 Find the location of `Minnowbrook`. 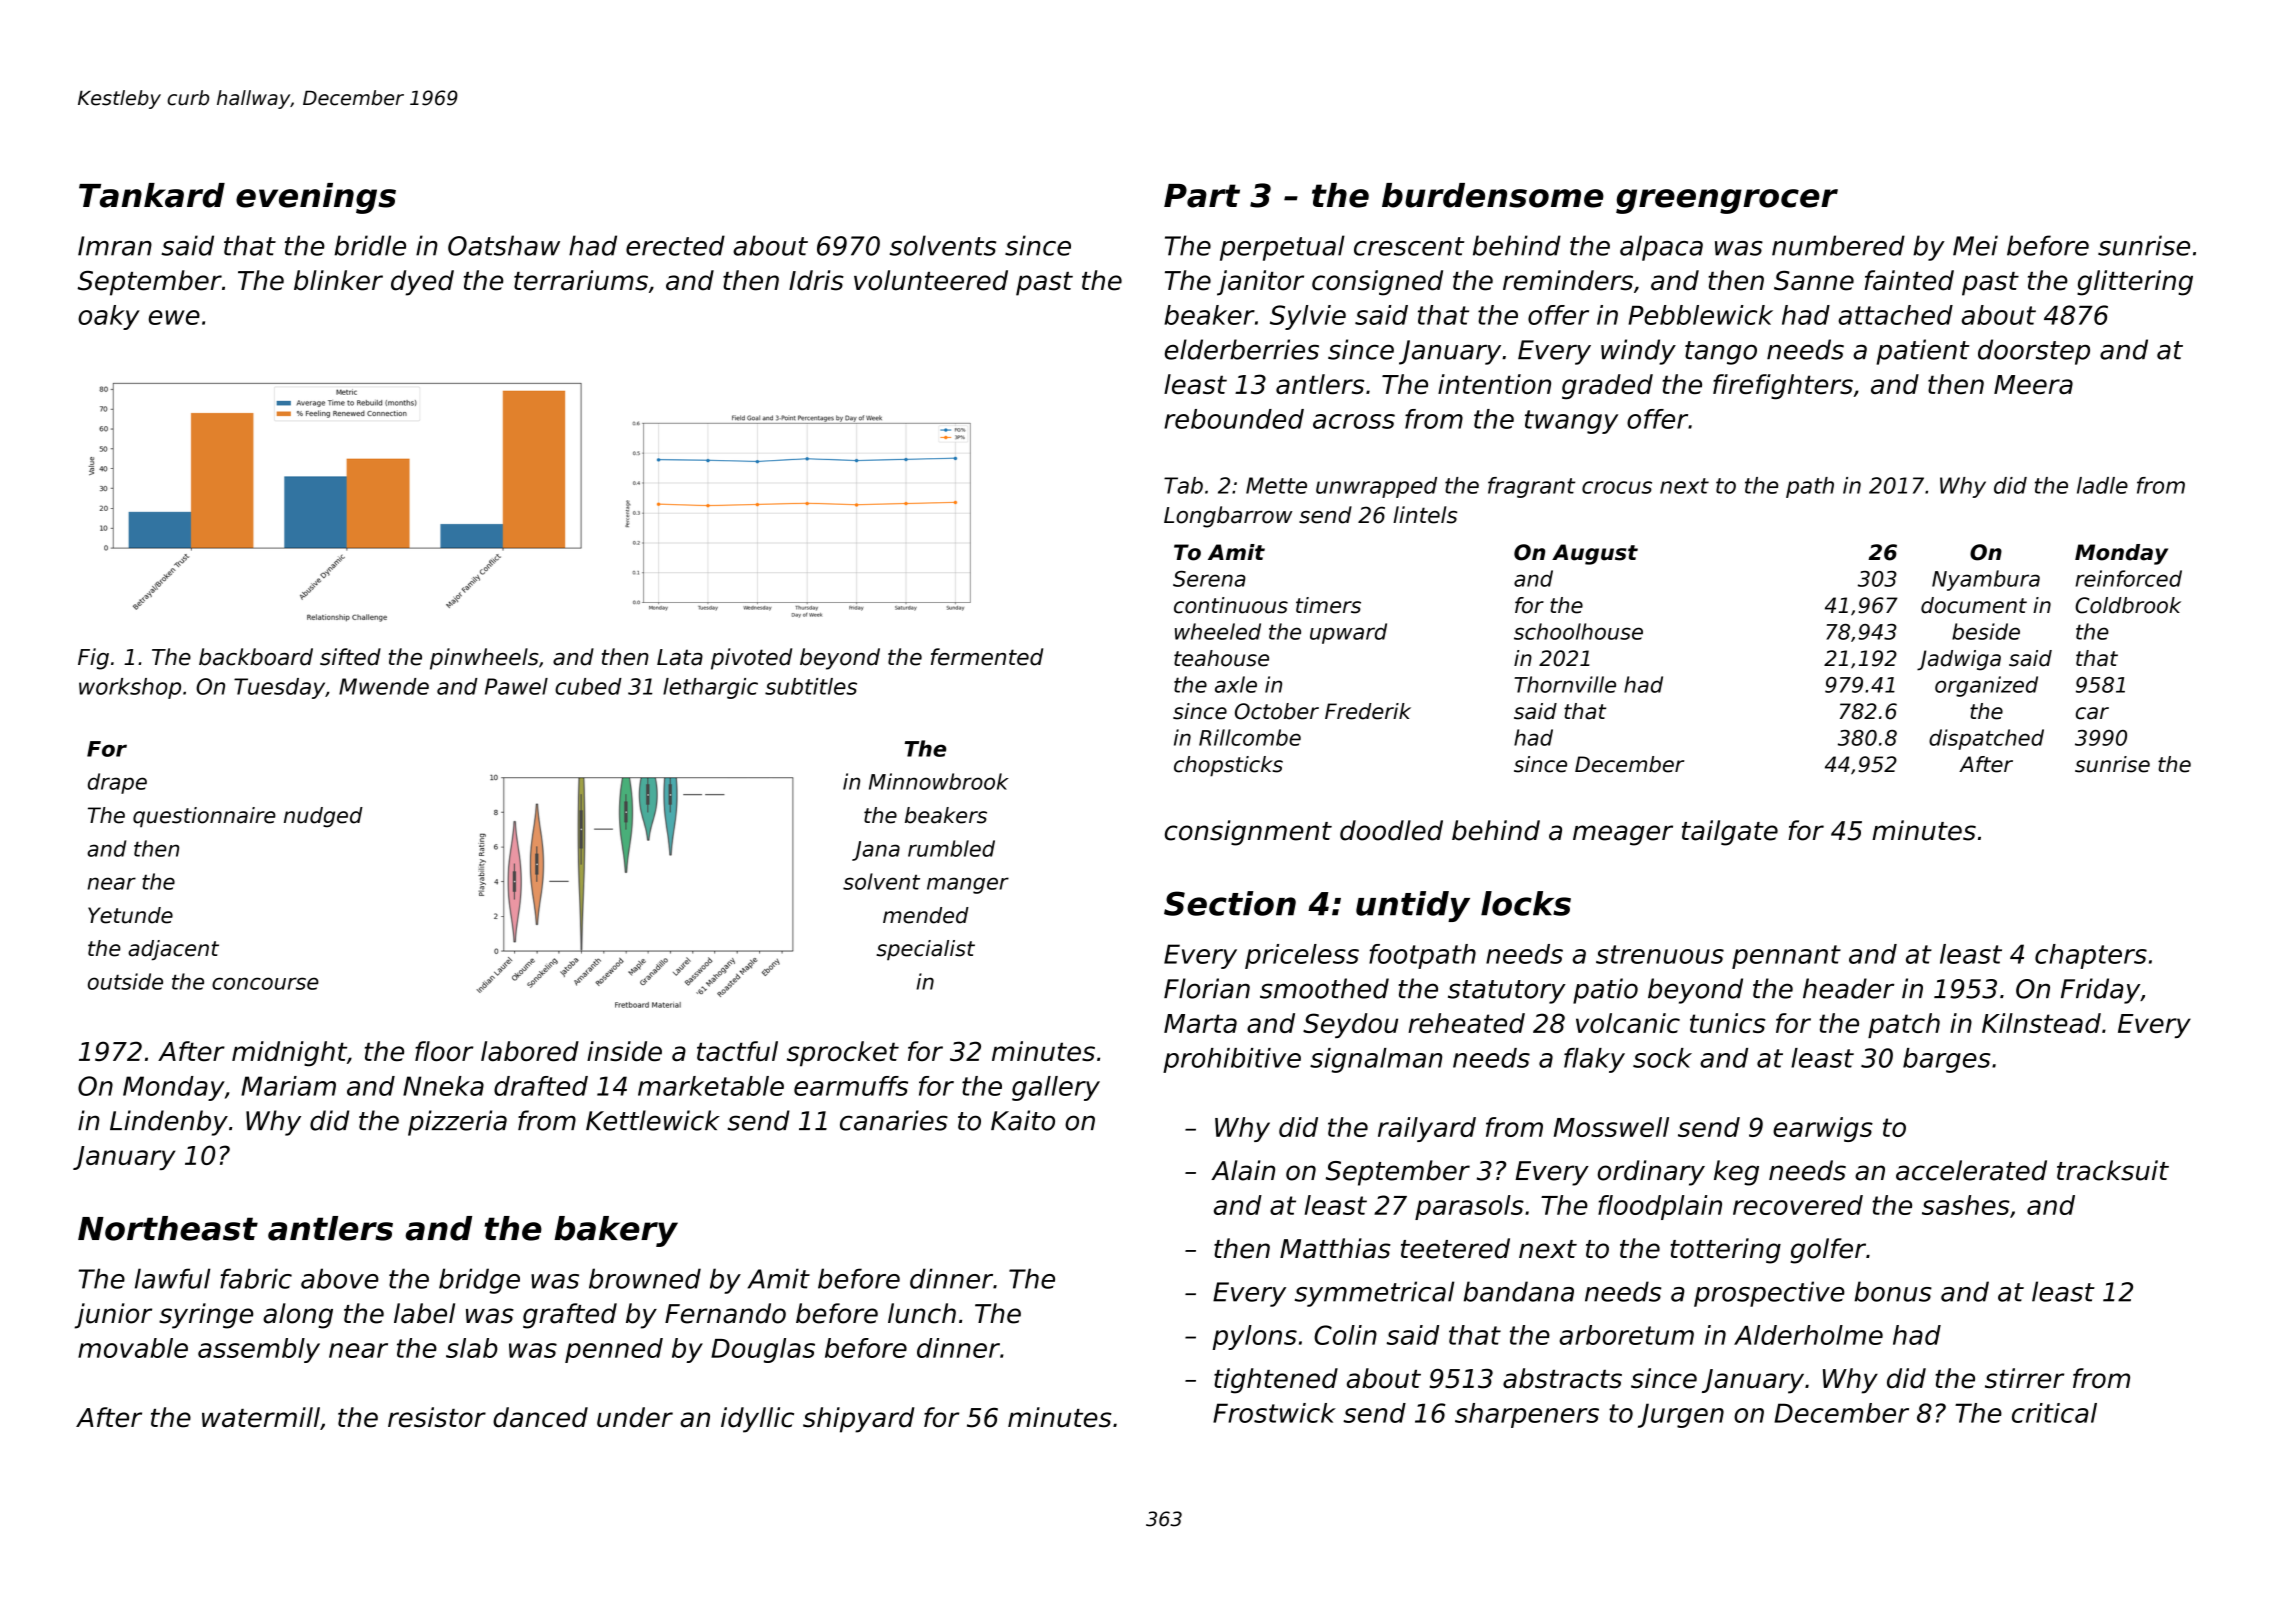

Minnowbrook is located at coordinates (939, 781).
